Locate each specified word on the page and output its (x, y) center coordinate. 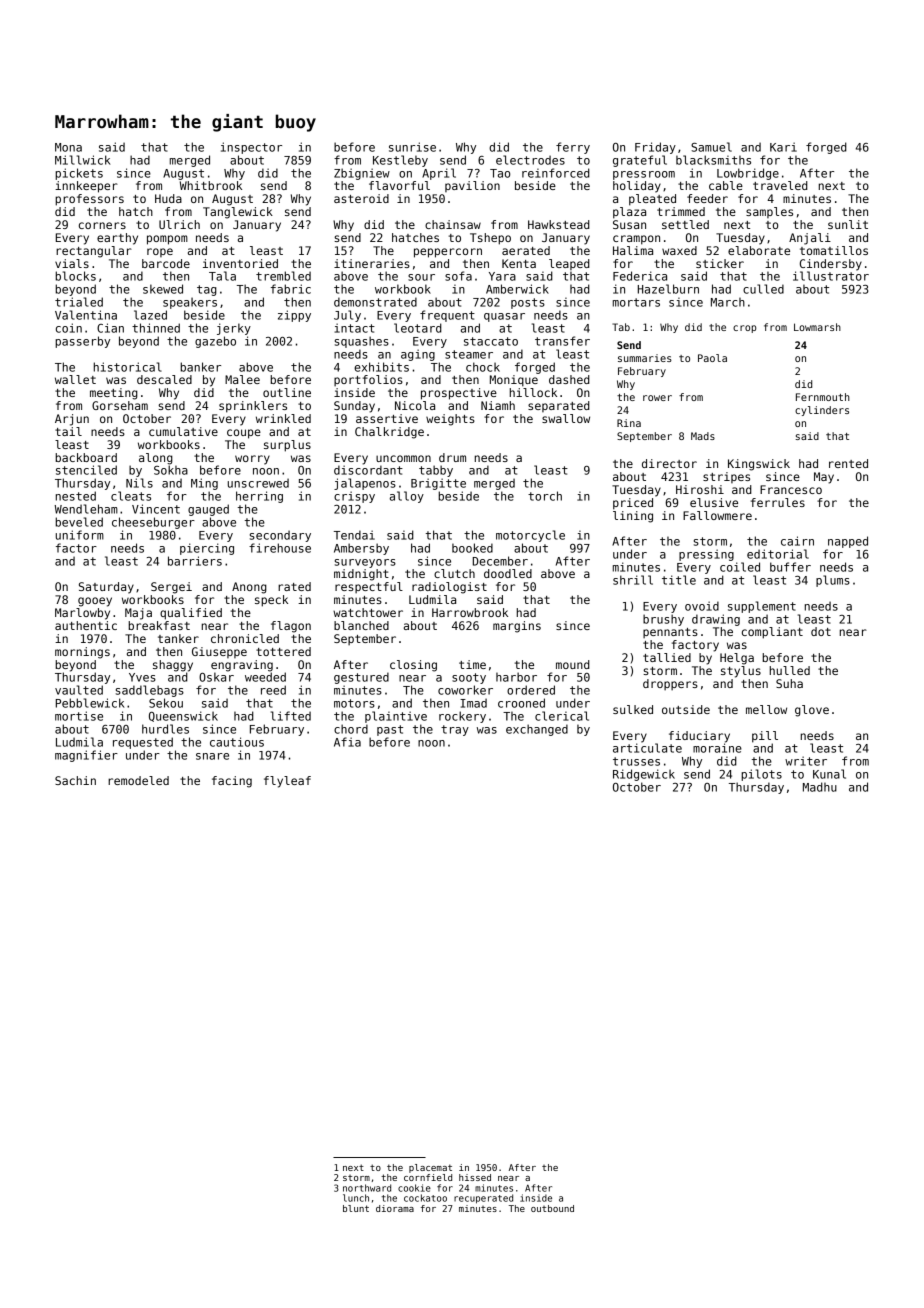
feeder (707, 198)
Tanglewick (238, 213)
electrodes (530, 160)
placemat (430, 1168)
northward (367, 1188)
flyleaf (287, 782)
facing (232, 782)
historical (128, 367)
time (472, 664)
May (824, 478)
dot (821, 631)
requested (143, 743)
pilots (761, 775)
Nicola (415, 405)
